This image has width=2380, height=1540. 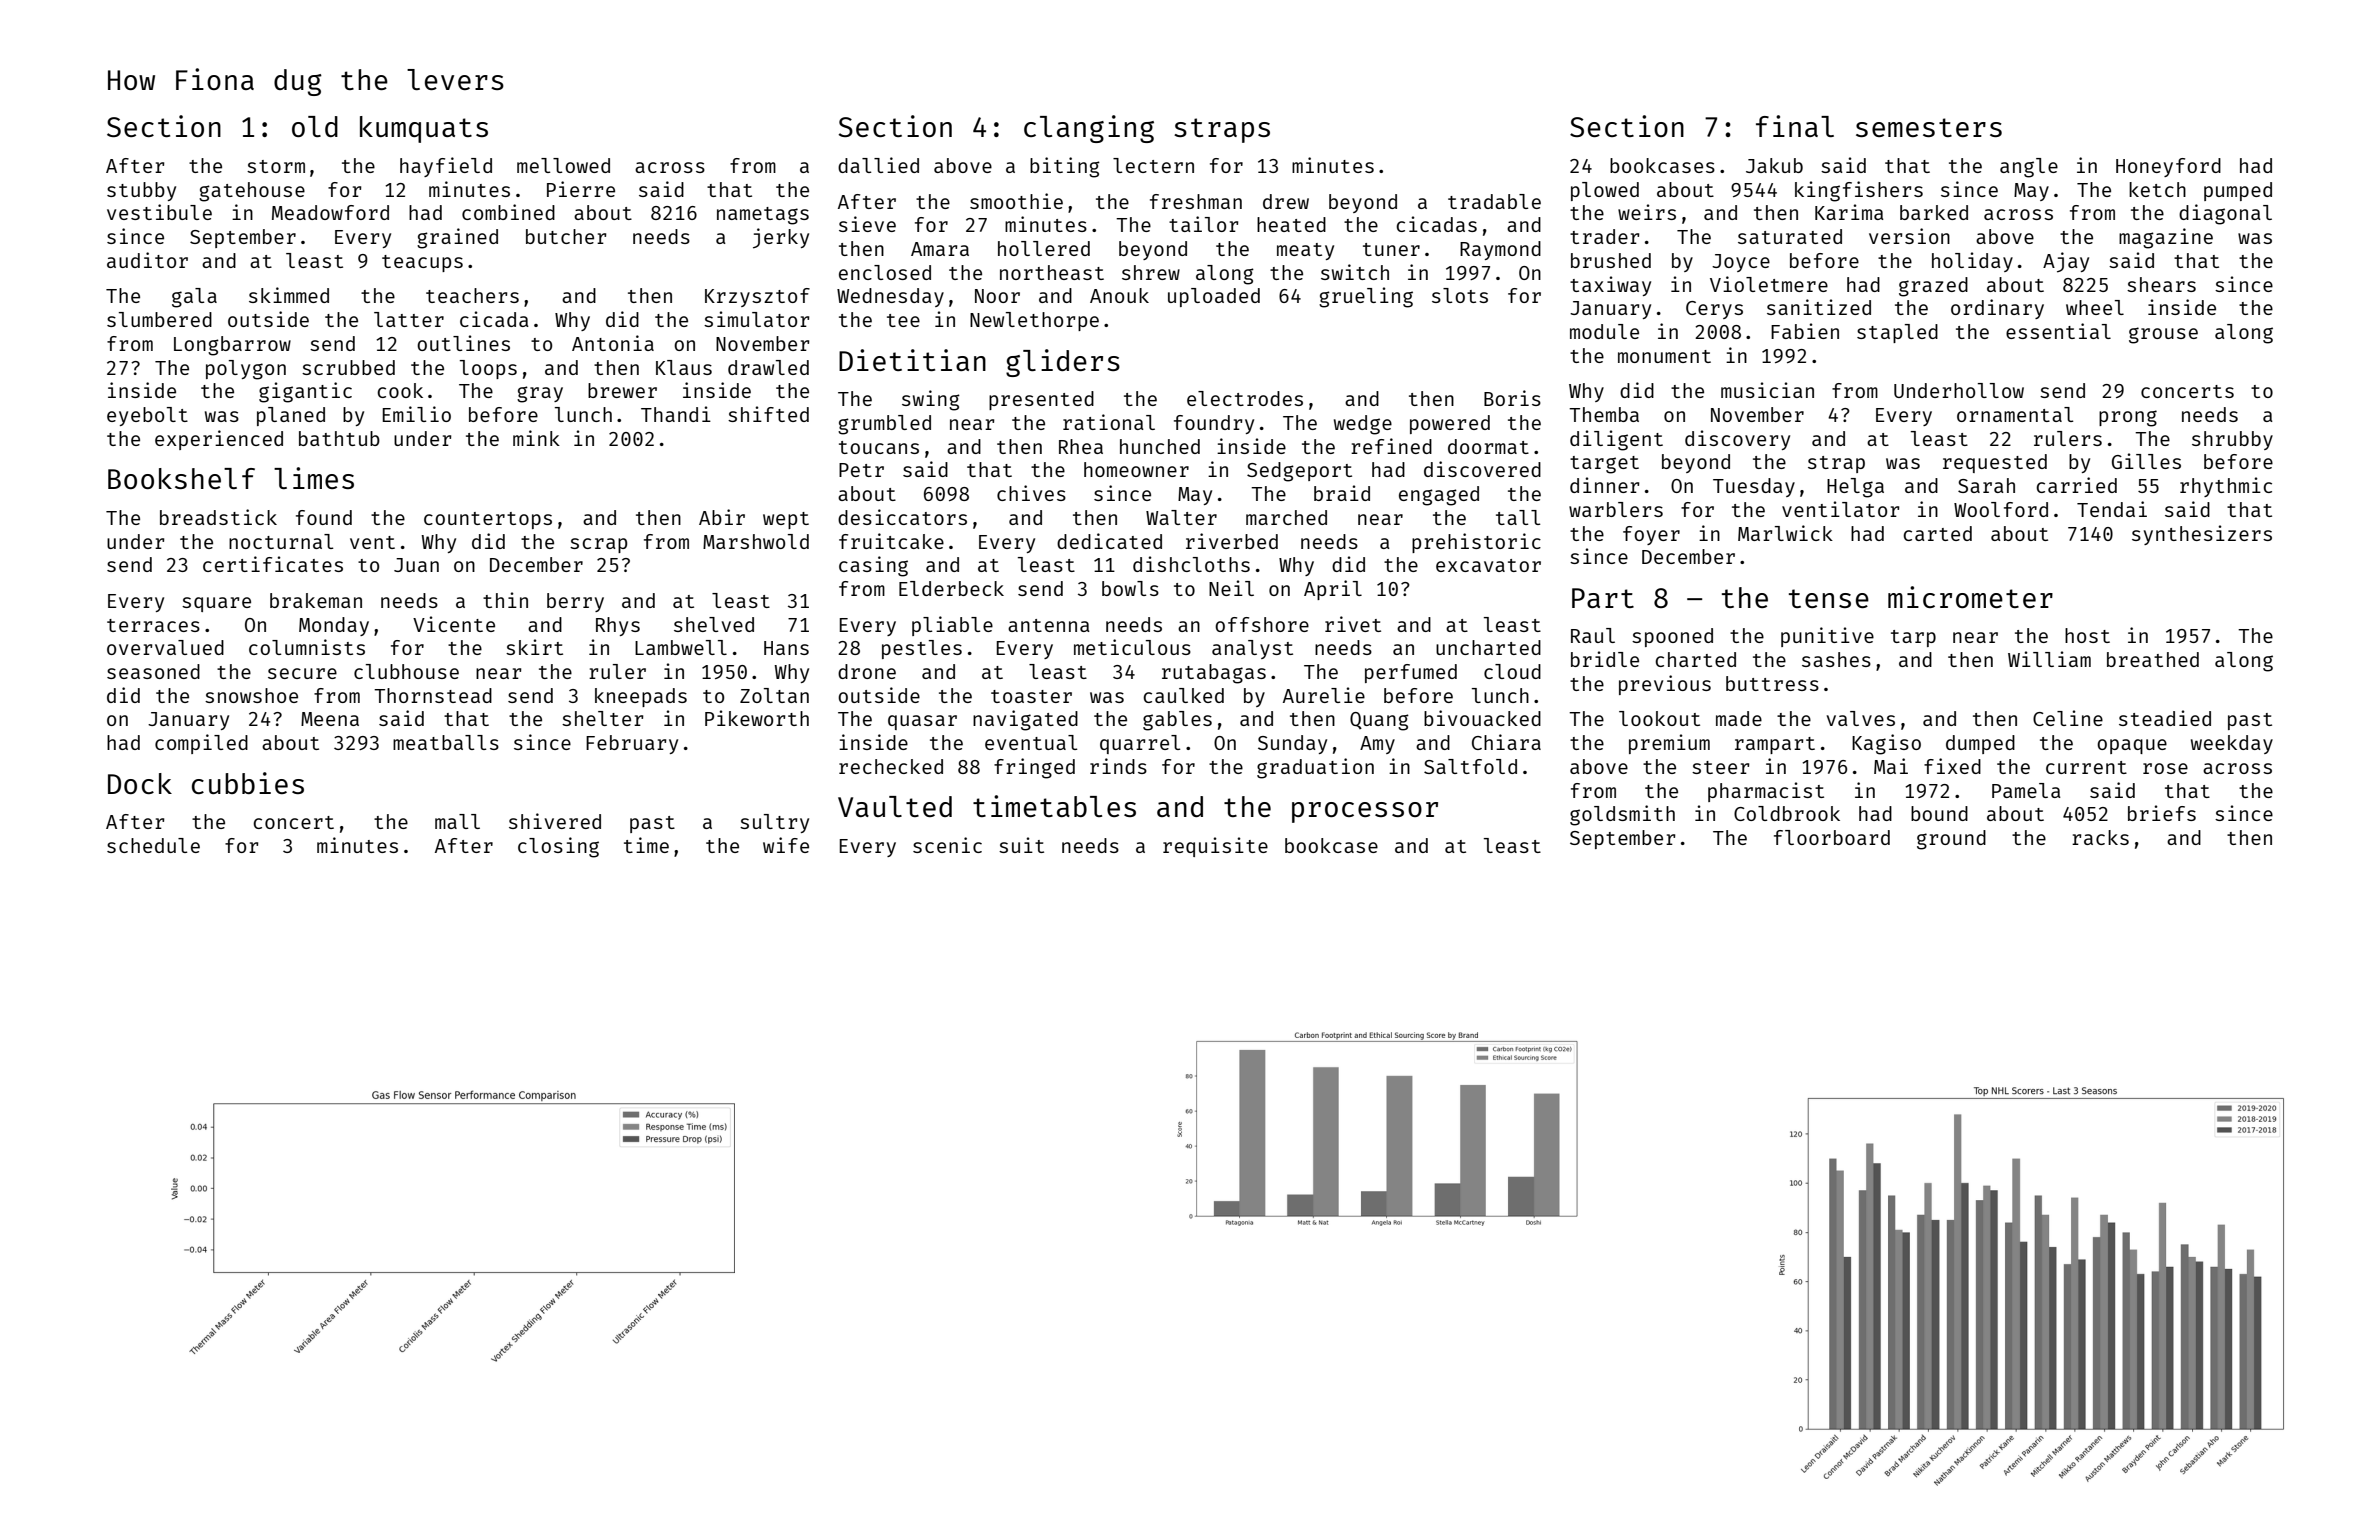 I want to click on prehistoric, so click(x=1476, y=543).
